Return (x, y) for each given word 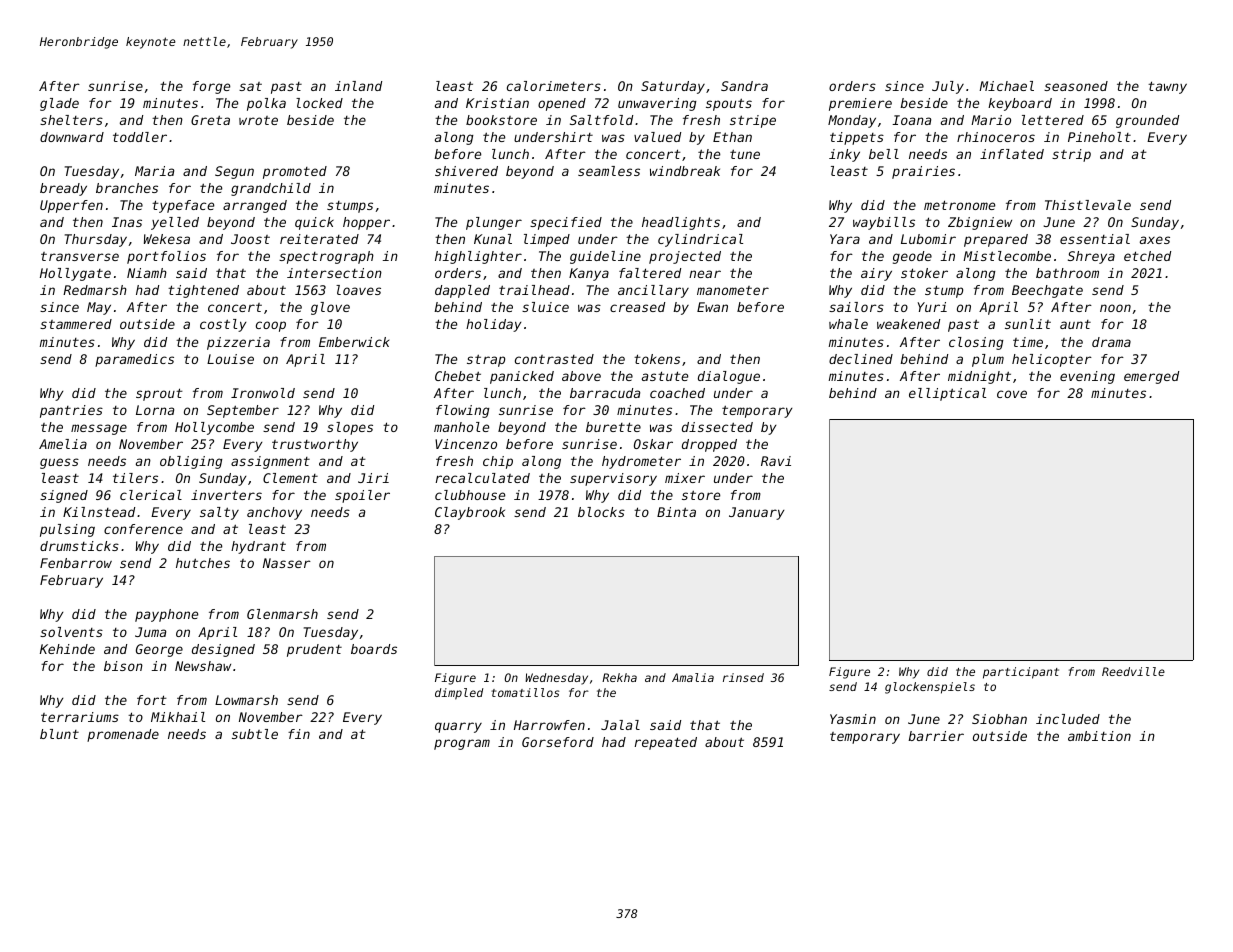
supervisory (613, 479)
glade (59, 104)
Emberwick (354, 342)
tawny (1167, 87)
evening (1087, 377)
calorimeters (554, 86)
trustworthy (315, 445)
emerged (1151, 377)
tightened (203, 291)
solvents (71, 632)
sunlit (1028, 324)
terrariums (80, 717)
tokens (657, 359)
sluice (545, 307)
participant (1021, 673)
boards (374, 649)
